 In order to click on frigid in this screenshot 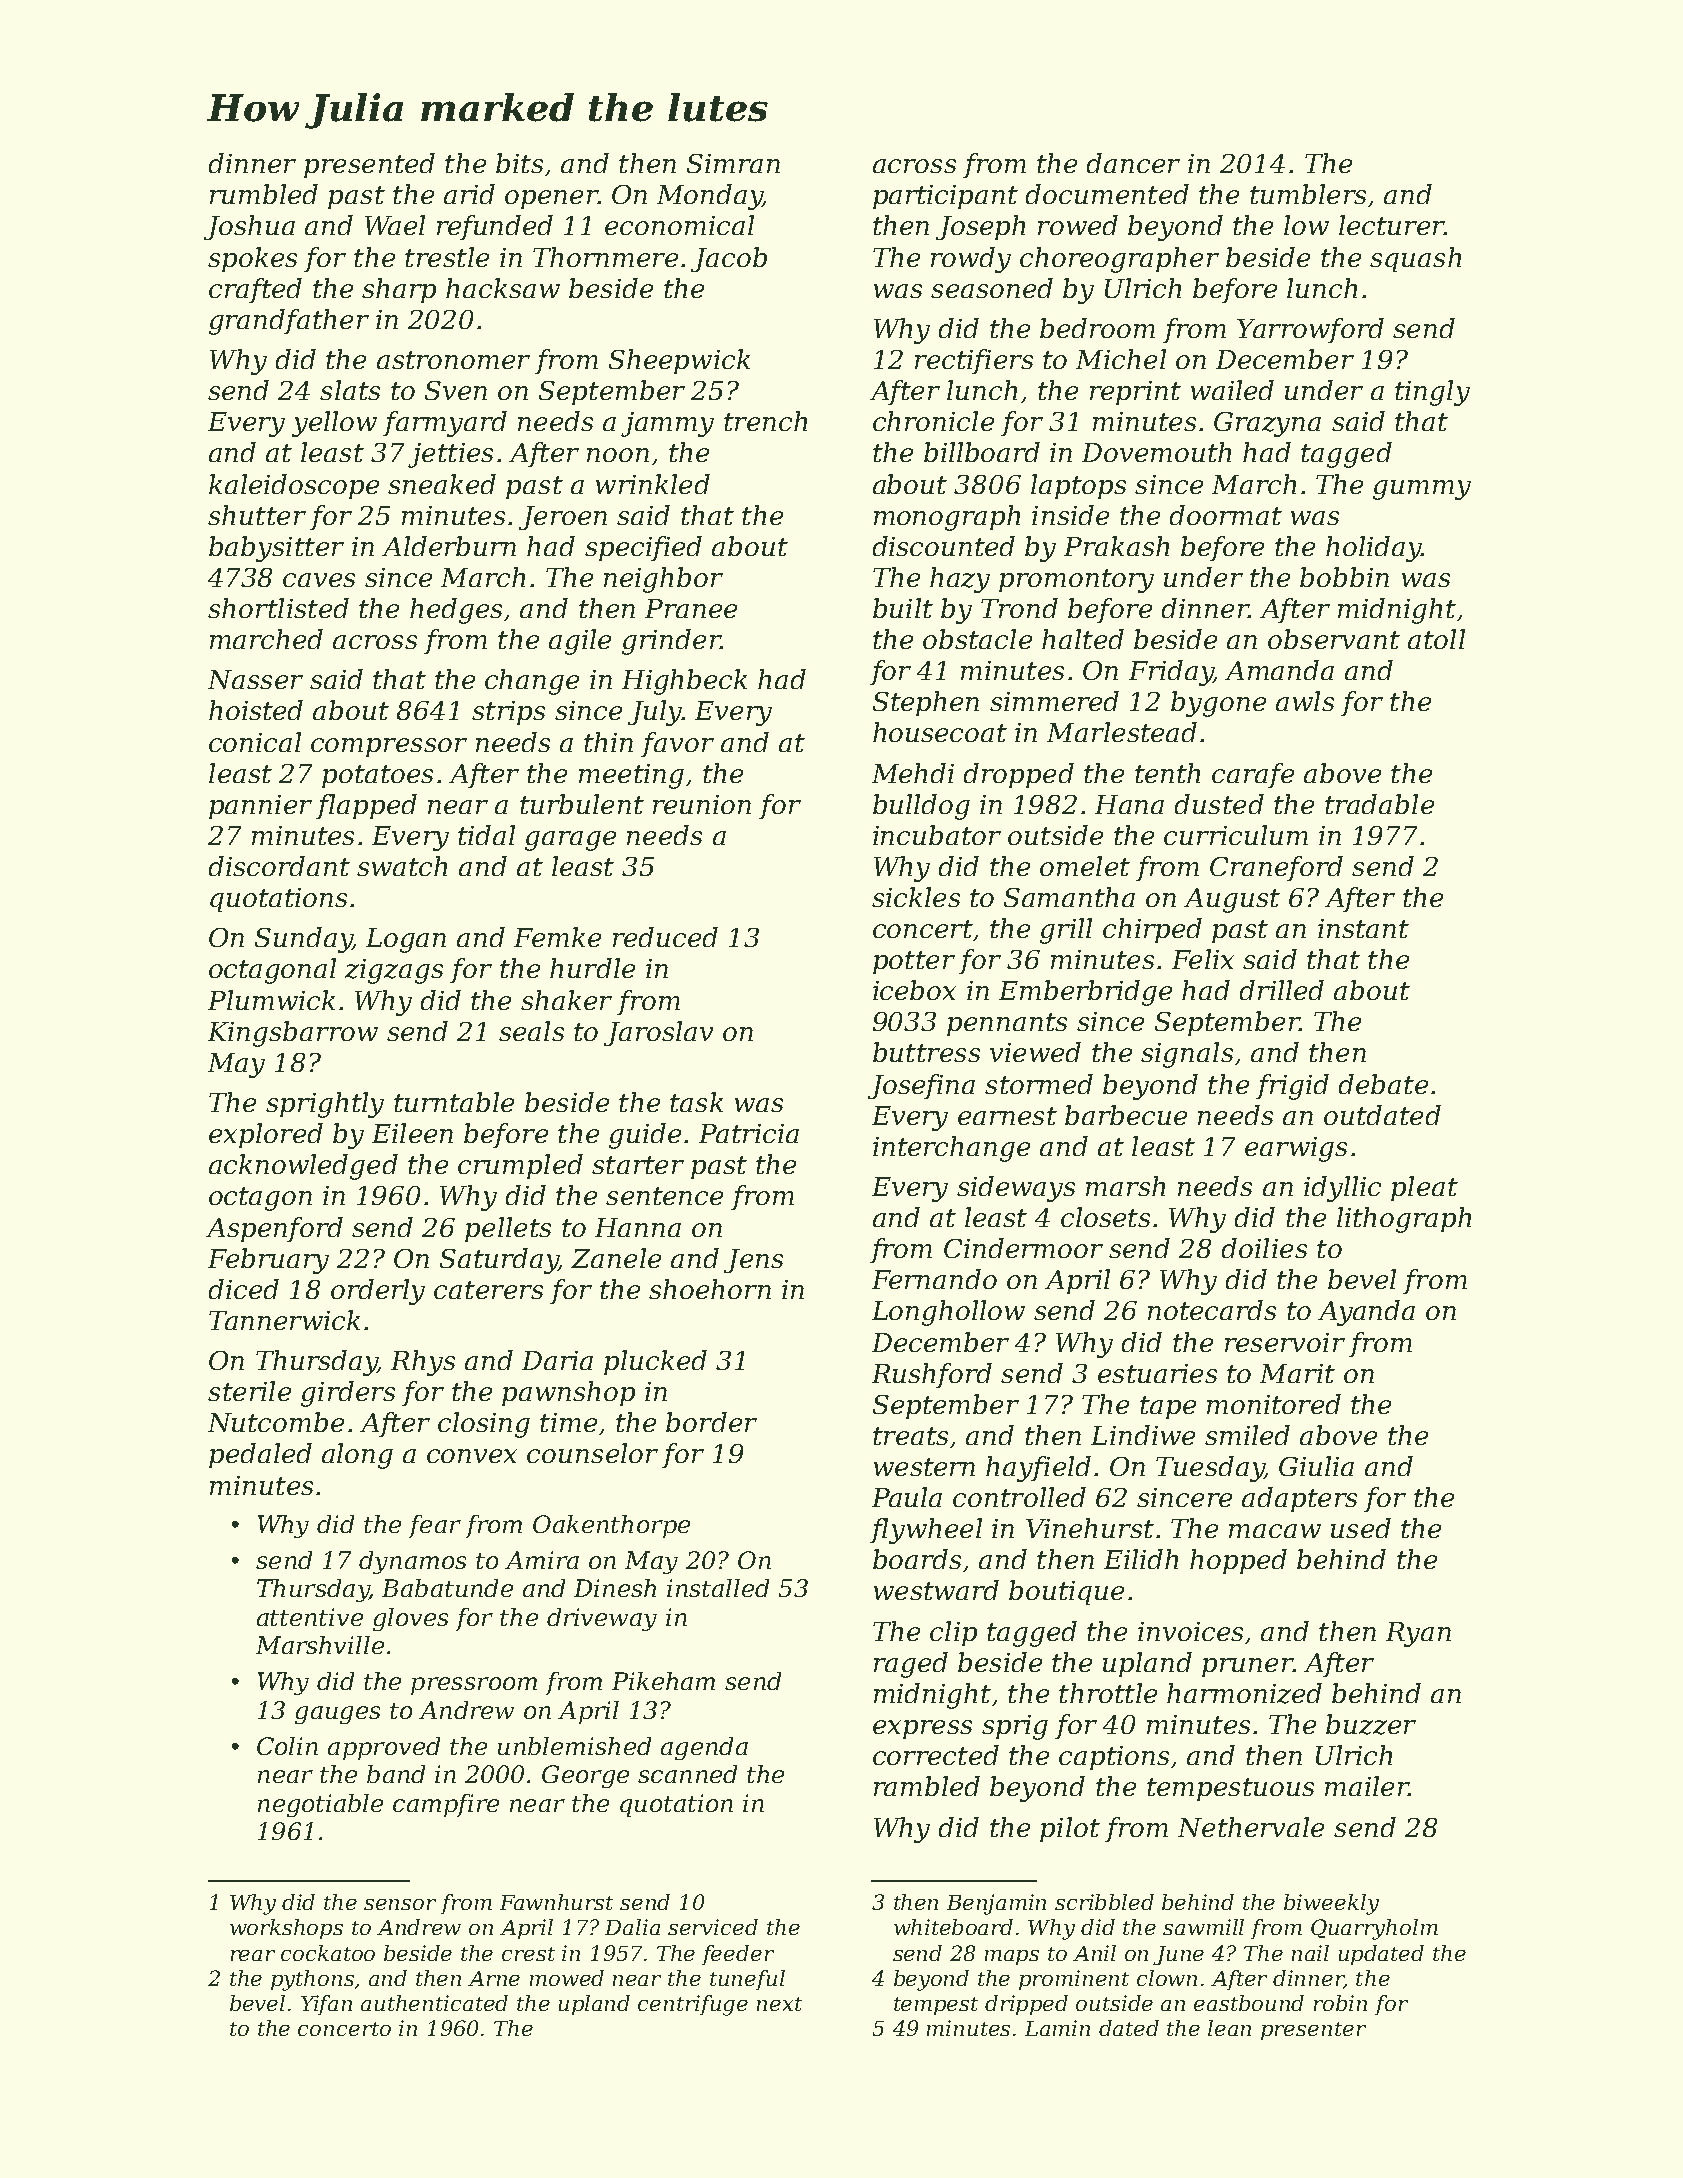, I will do `click(1292, 1087)`.
